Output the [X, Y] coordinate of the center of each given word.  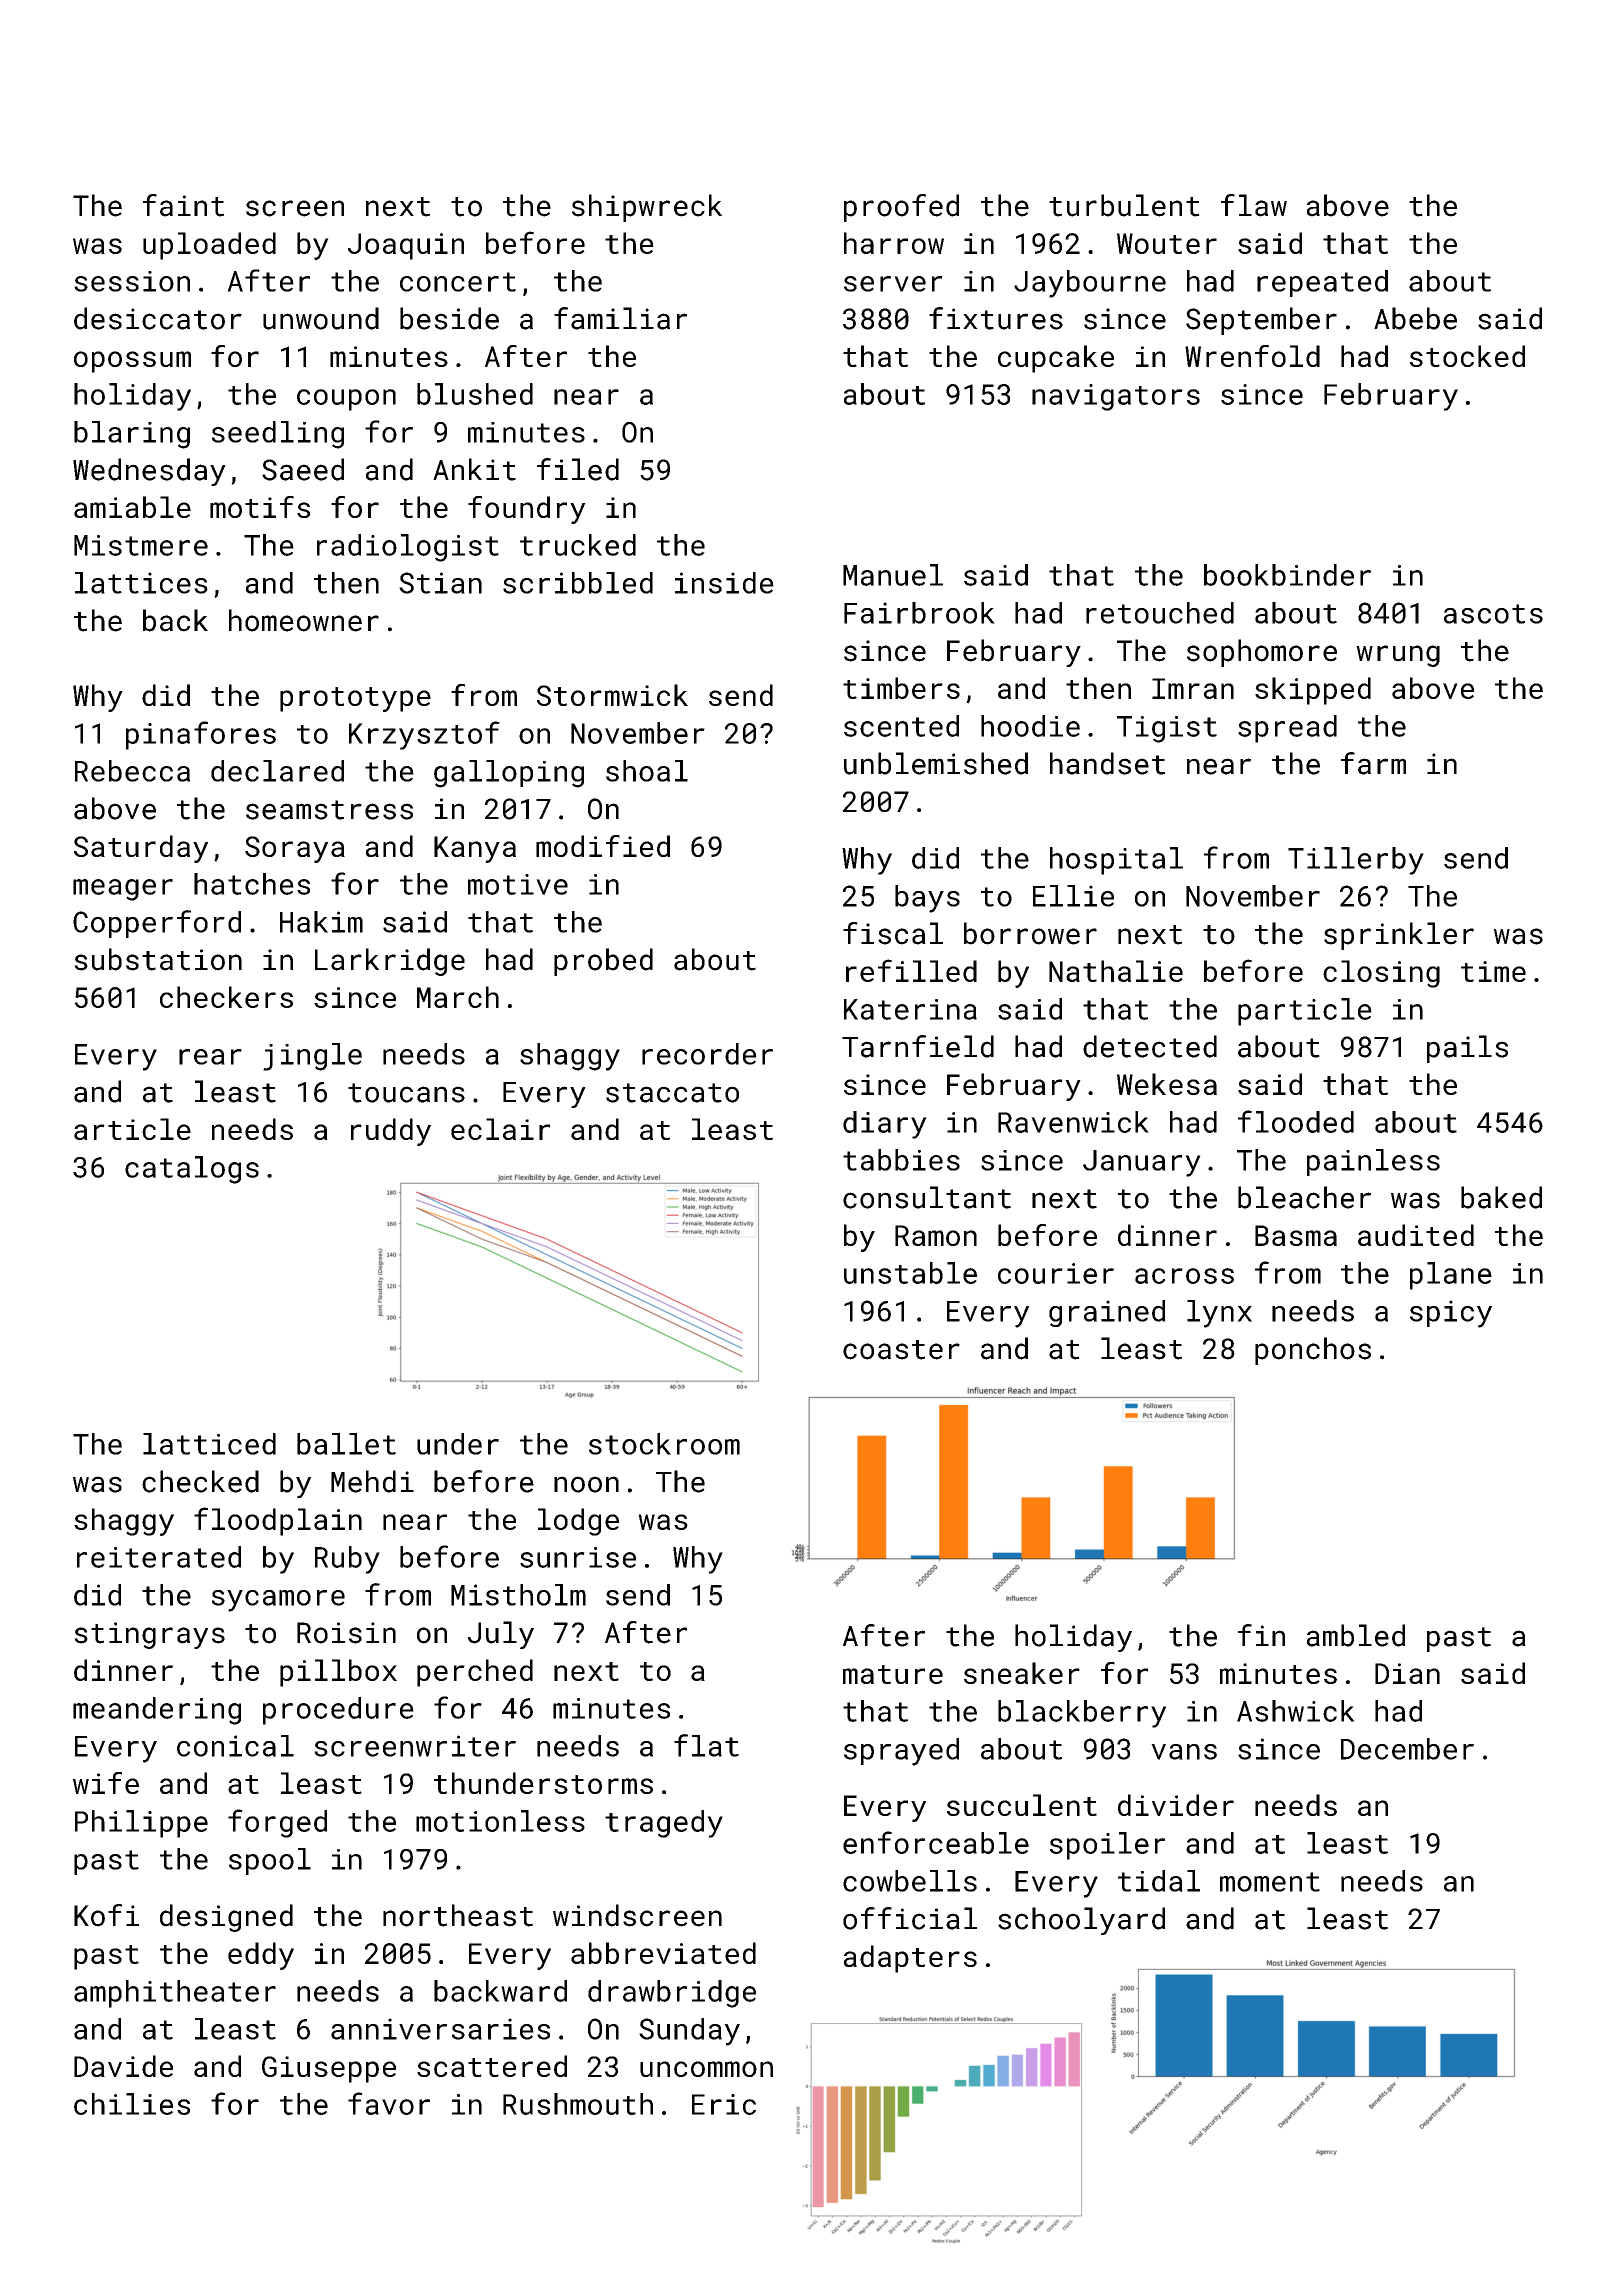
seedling [278, 435]
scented [901, 726]
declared [277, 771]
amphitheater [175, 1994]
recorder [707, 1054]
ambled [1356, 1635]
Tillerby [1356, 861]
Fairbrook [919, 613]
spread [1287, 729]
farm [1373, 763]
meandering [157, 1711]
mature [893, 1674]
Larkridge [390, 962]
